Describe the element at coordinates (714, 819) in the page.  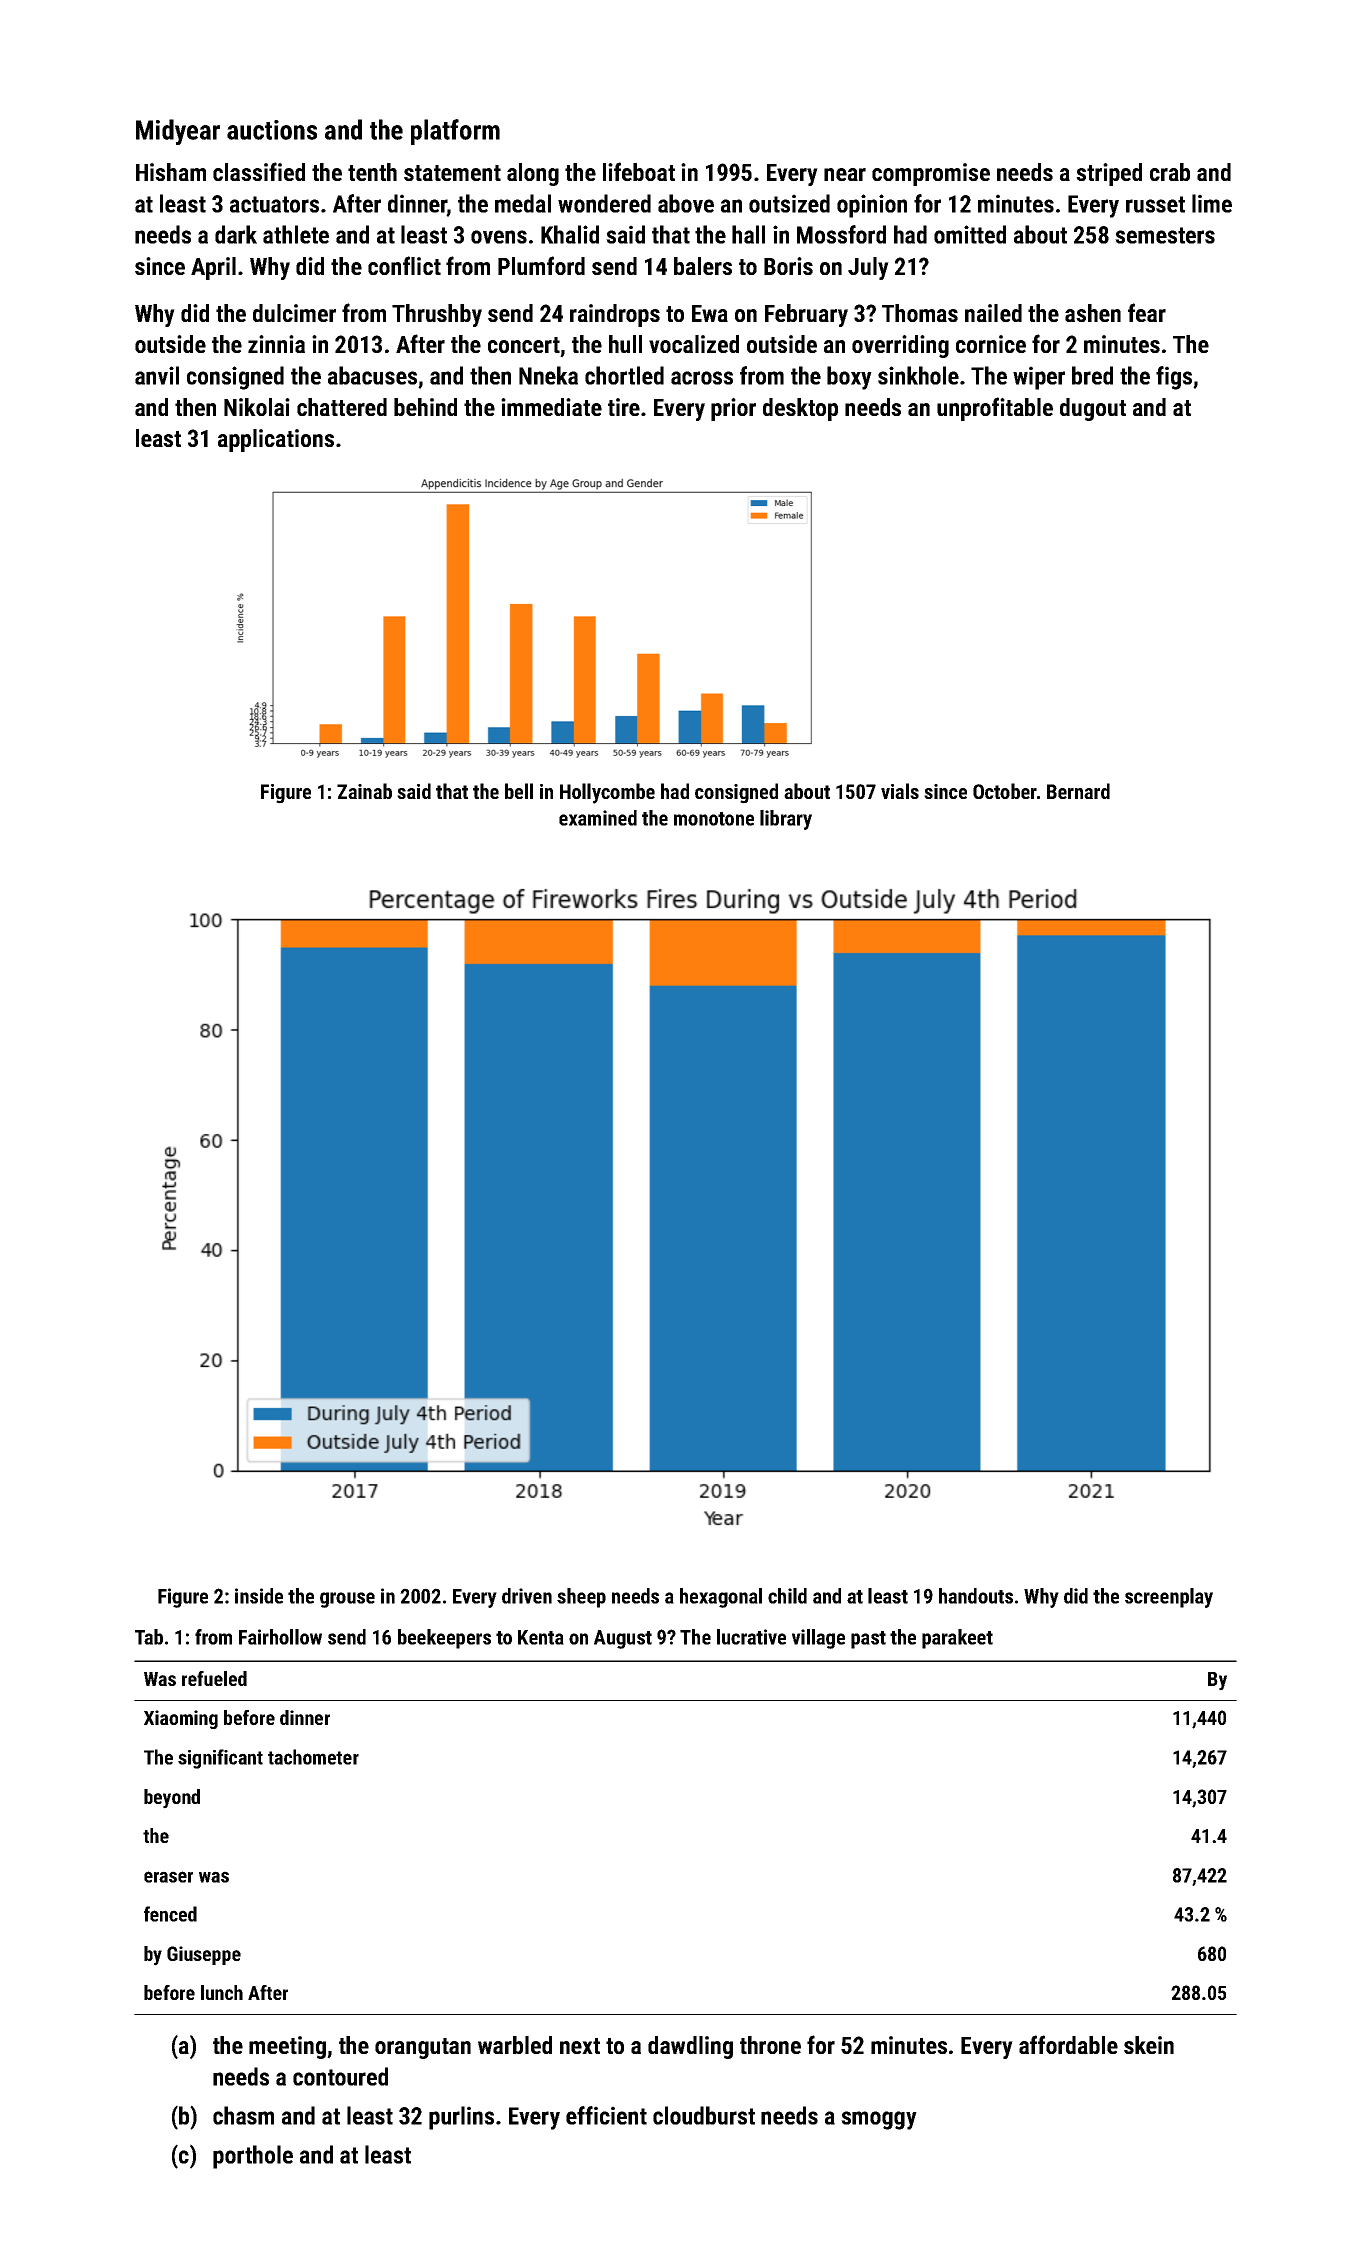
I see `monotone` at that location.
